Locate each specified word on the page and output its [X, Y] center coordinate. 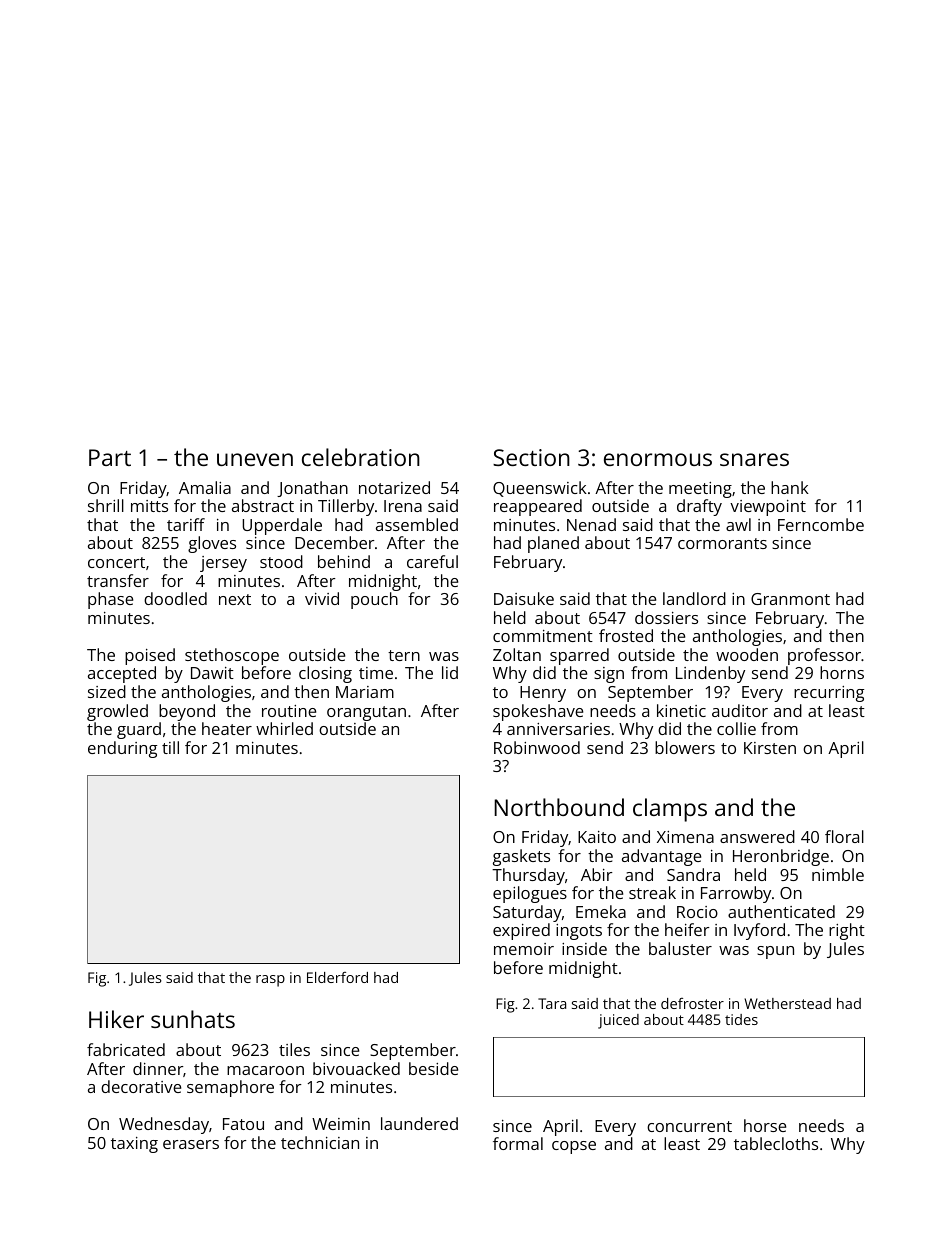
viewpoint [768, 508]
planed [553, 544]
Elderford [337, 977]
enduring [122, 749]
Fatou [243, 1124]
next [235, 599]
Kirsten [770, 748]
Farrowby [736, 894]
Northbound [559, 807]
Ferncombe [821, 524]
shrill [106, 505]
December [335, 542]
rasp [270, 981]
